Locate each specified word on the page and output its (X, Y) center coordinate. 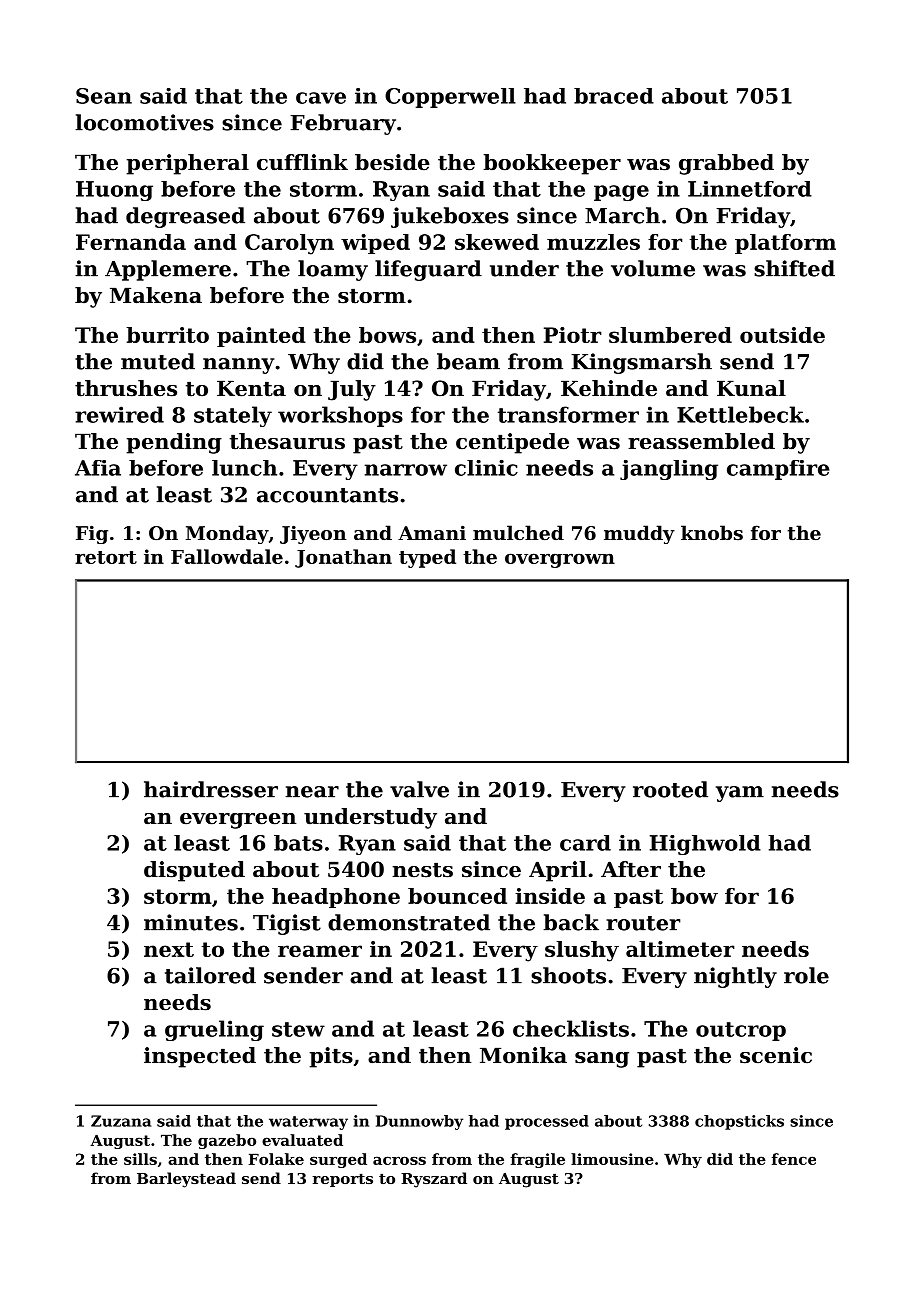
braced (614, 96)
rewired (119, 414)
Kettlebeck (740, 414)
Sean (104, 96)
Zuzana (121, 1121)
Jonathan (343, 558)
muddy (639, 534)
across (399, 1160)
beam (468, 361)
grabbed (726, 164)
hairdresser (211, 789)
